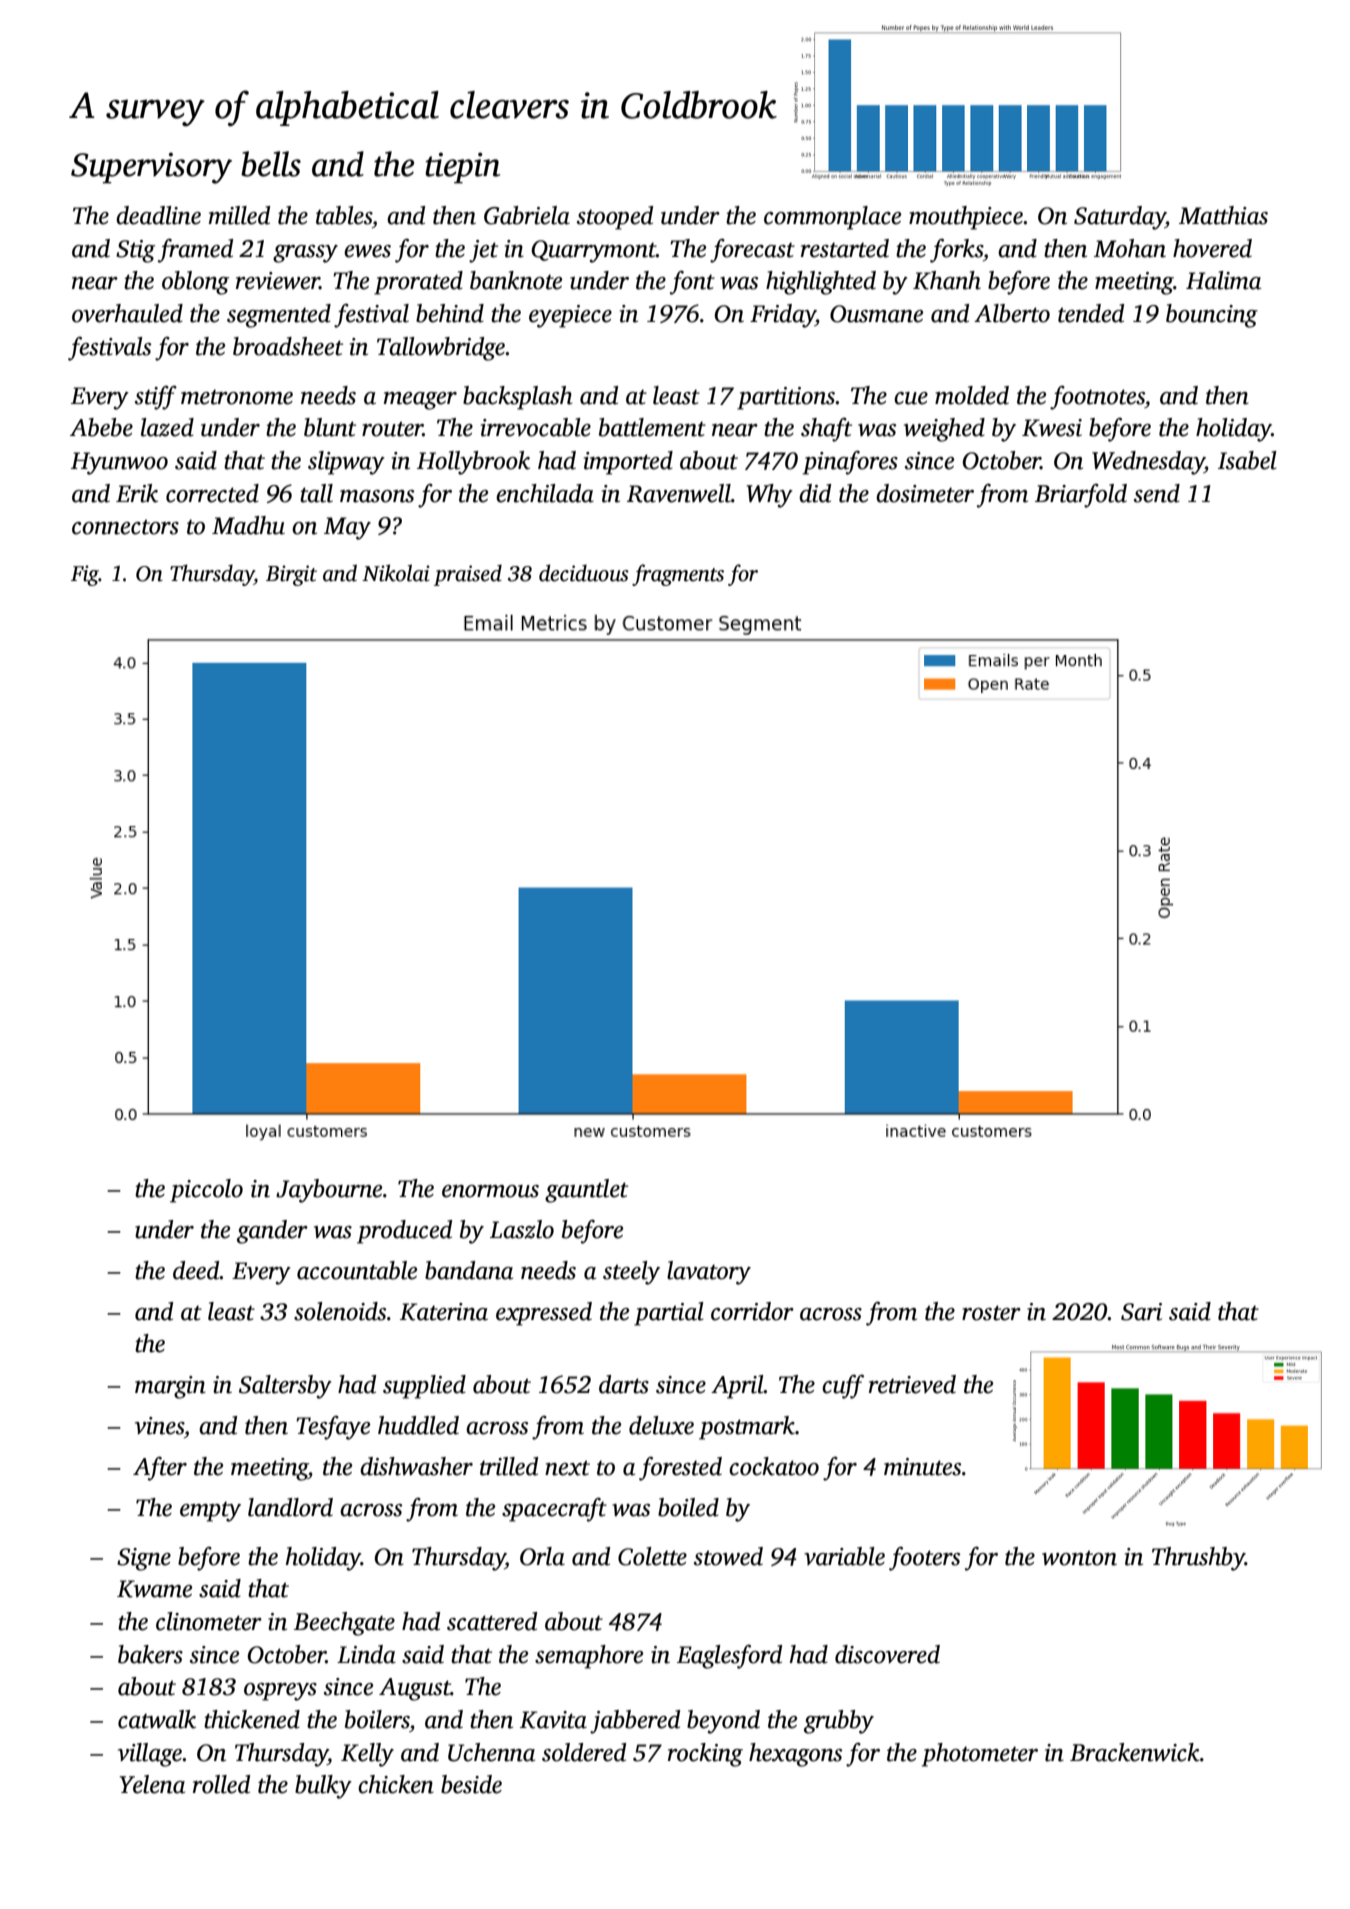  Describe the element at coordinates (209, 1621) in the screenshot. I see `clinometer` at that location.
